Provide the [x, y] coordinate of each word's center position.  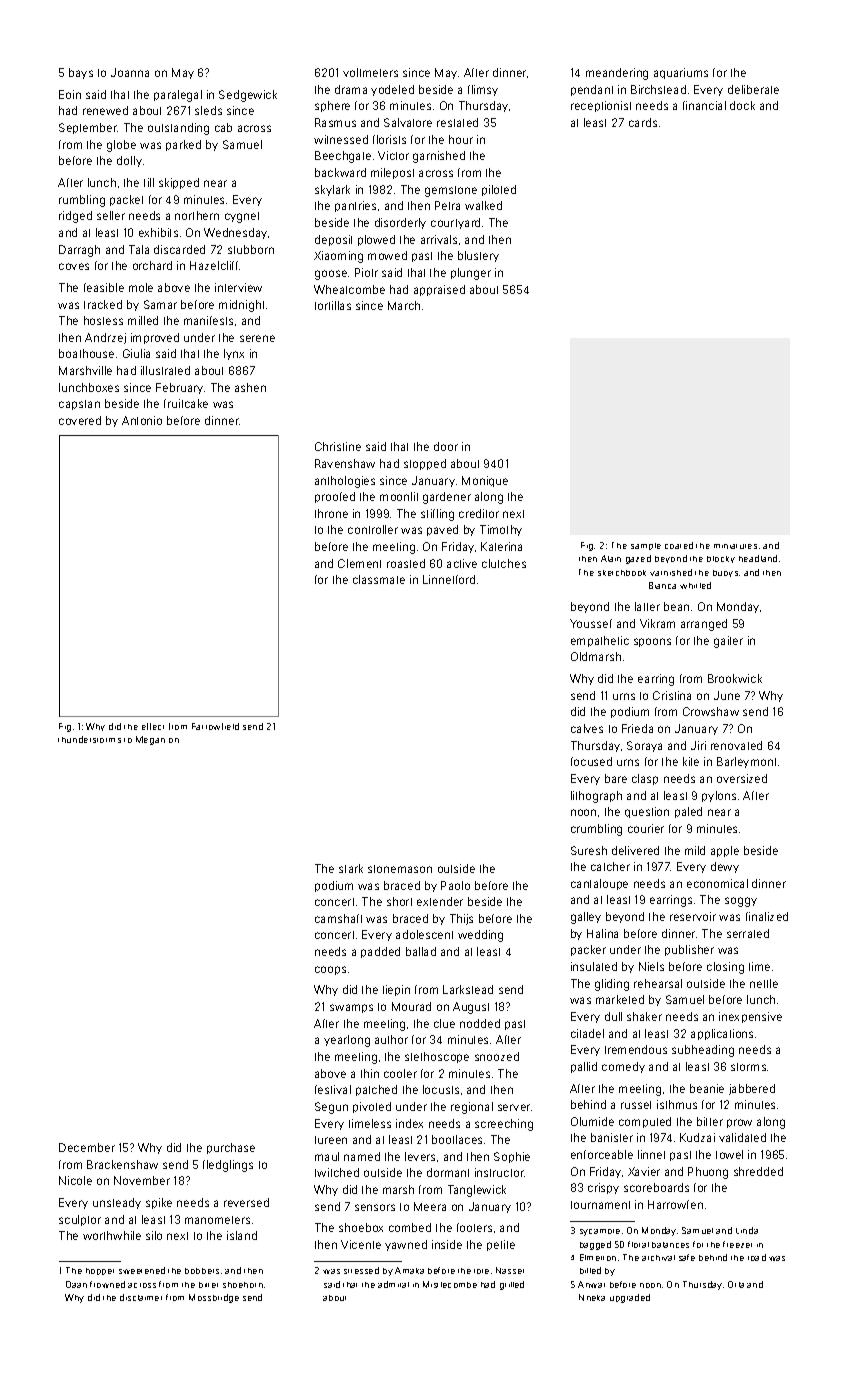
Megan [150, 740]
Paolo [455, 885]
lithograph [596, 797]
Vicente [361, 1244]
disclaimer [141, 1297]
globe [121, 146]
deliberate [753, 89]
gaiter [728, 642]
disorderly [400, 223]
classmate [379, 579]
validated [742, 1137]
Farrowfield [215, 726]
